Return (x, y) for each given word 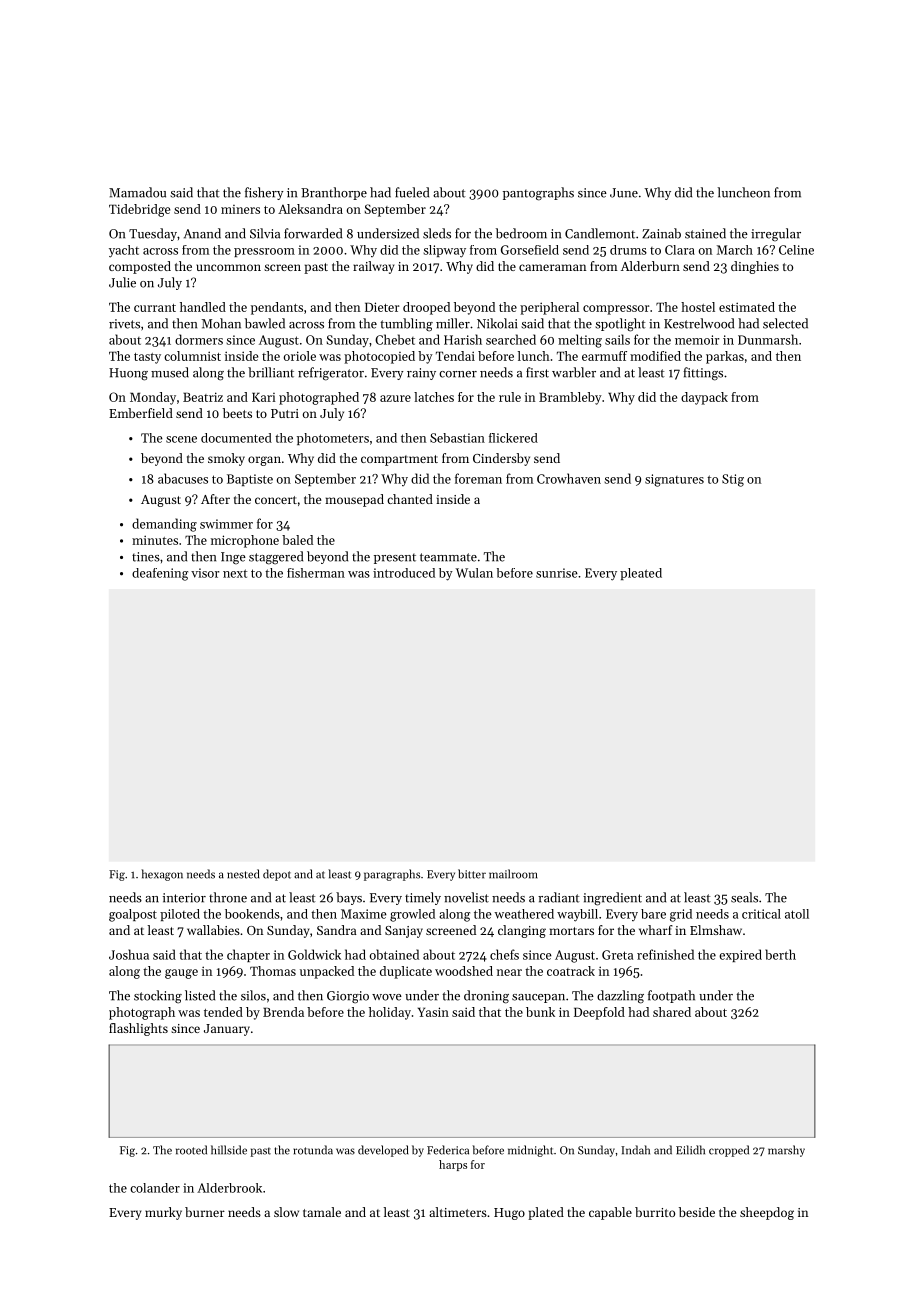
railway (373, 267)
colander (155, 1188)
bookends (252, 914)
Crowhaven (569, 478)
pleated (641, 574)
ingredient (612, 899)
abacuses (183, 478)
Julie (122, 282)
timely (423, 898)
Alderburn (650, 266)
